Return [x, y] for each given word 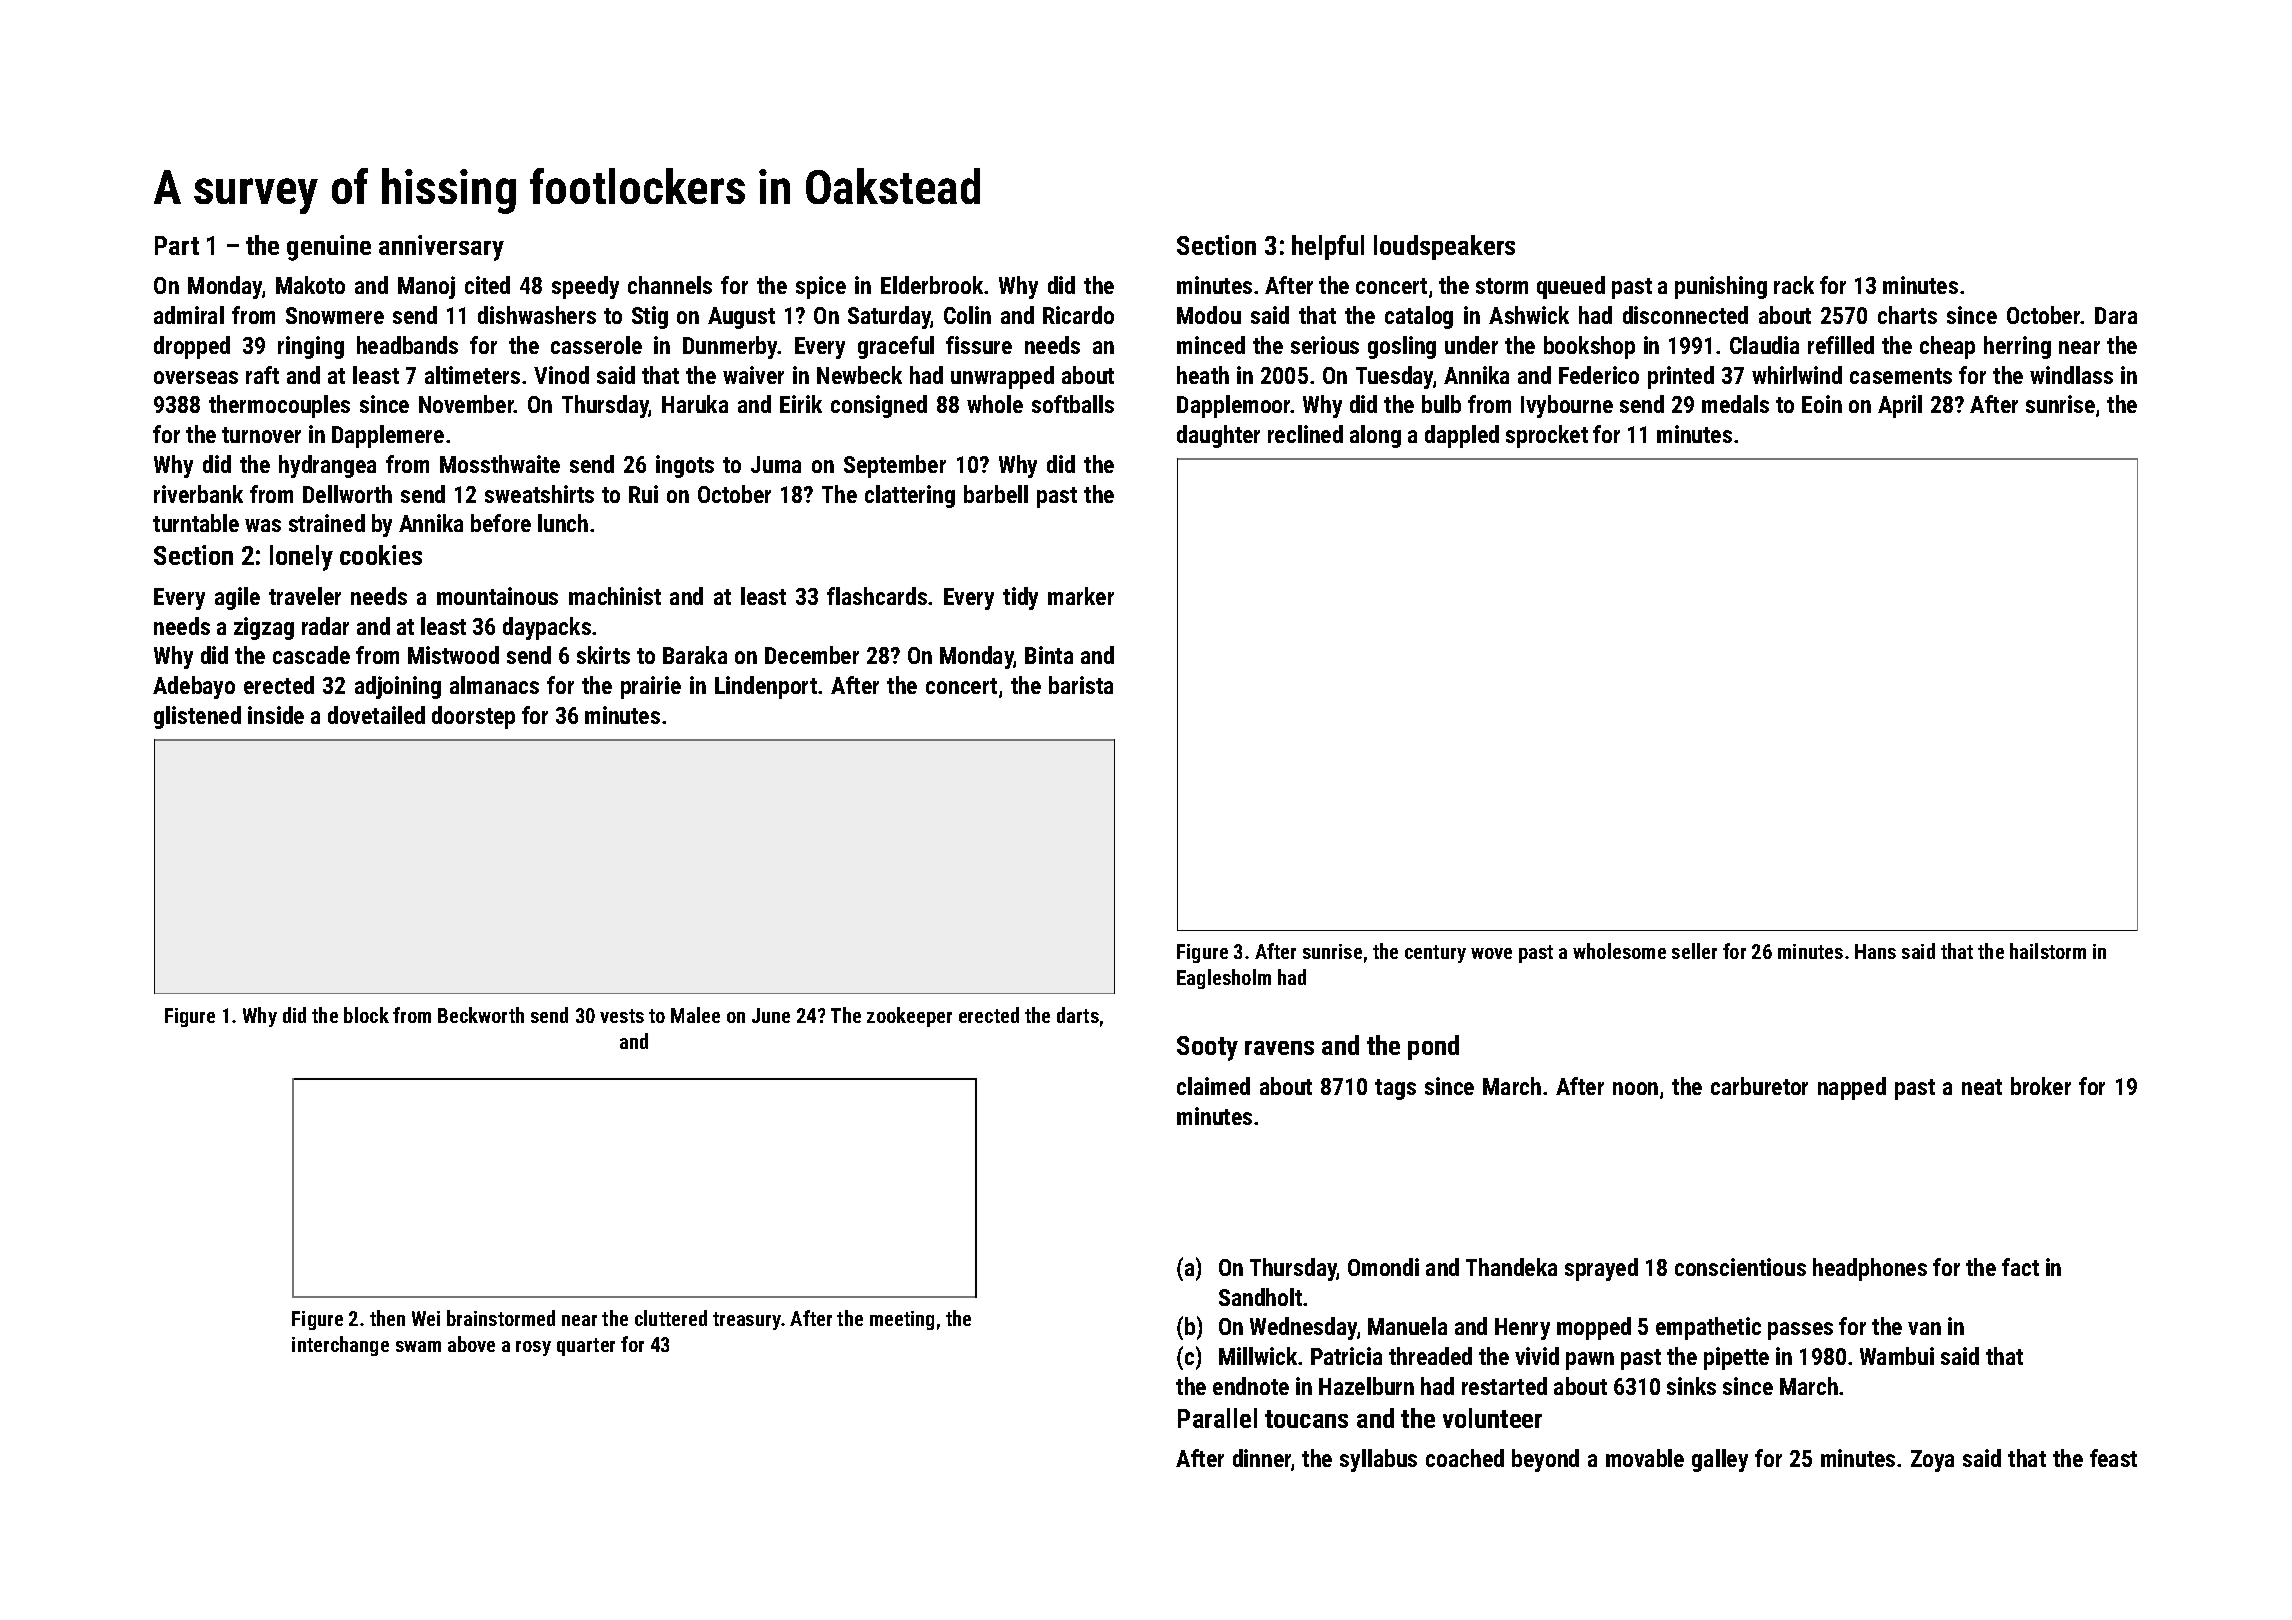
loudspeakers [1444, 247]
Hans [1875, 951]
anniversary [441, 248]
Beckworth [481, 1015]
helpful [1328, 247]
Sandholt [1260, 1297]
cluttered [671, 1318]
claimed [1213, 1086]
